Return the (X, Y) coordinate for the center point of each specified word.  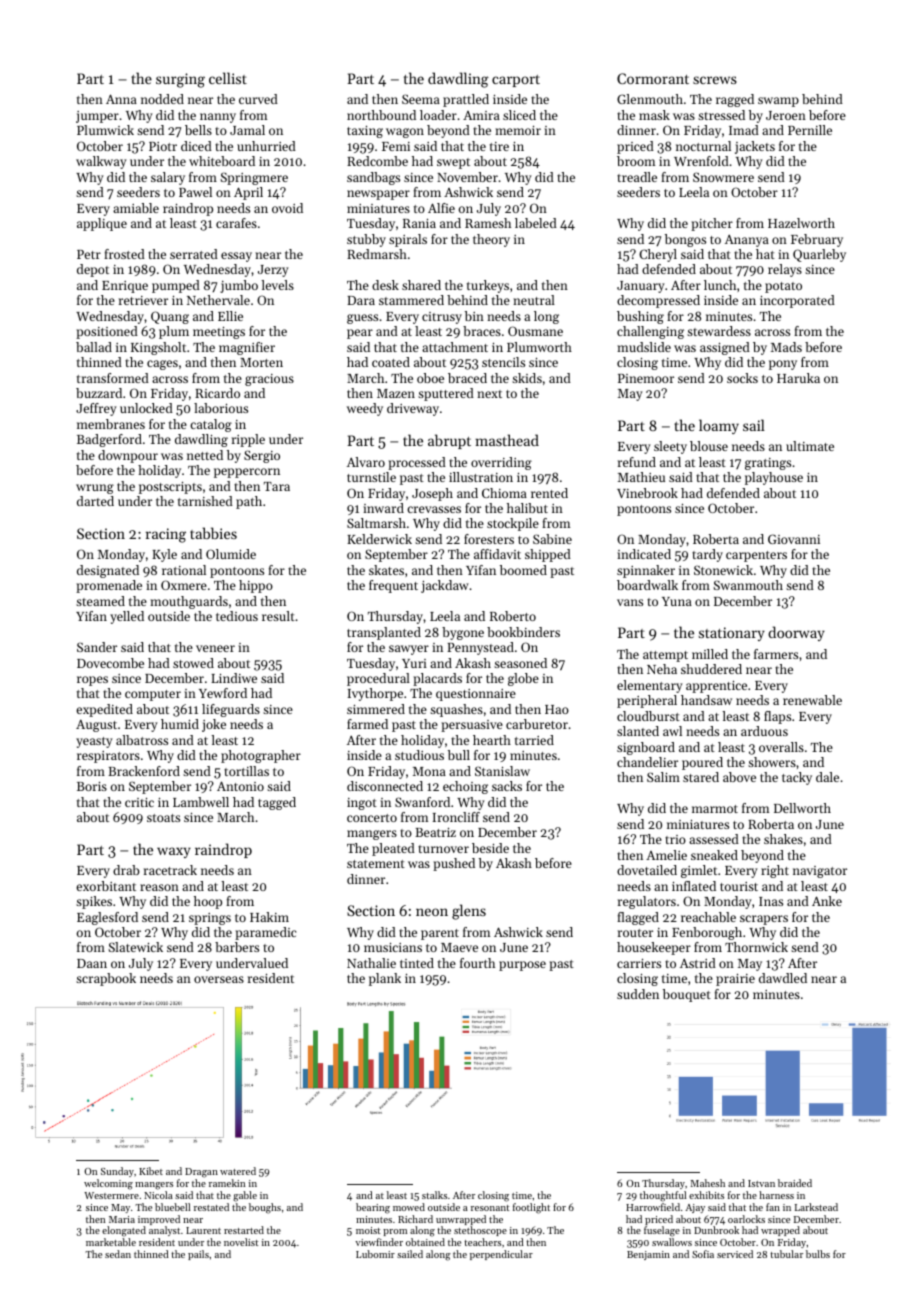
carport (516, 81)
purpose (522, 966)
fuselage (662, 1231)
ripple (248, 440)
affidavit (497, 554)
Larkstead (816, 1207)
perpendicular (501, 1255)
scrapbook (106, 979)
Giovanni (794, 539)
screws (715, 80)
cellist (228, 78)
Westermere (111, 1195)
